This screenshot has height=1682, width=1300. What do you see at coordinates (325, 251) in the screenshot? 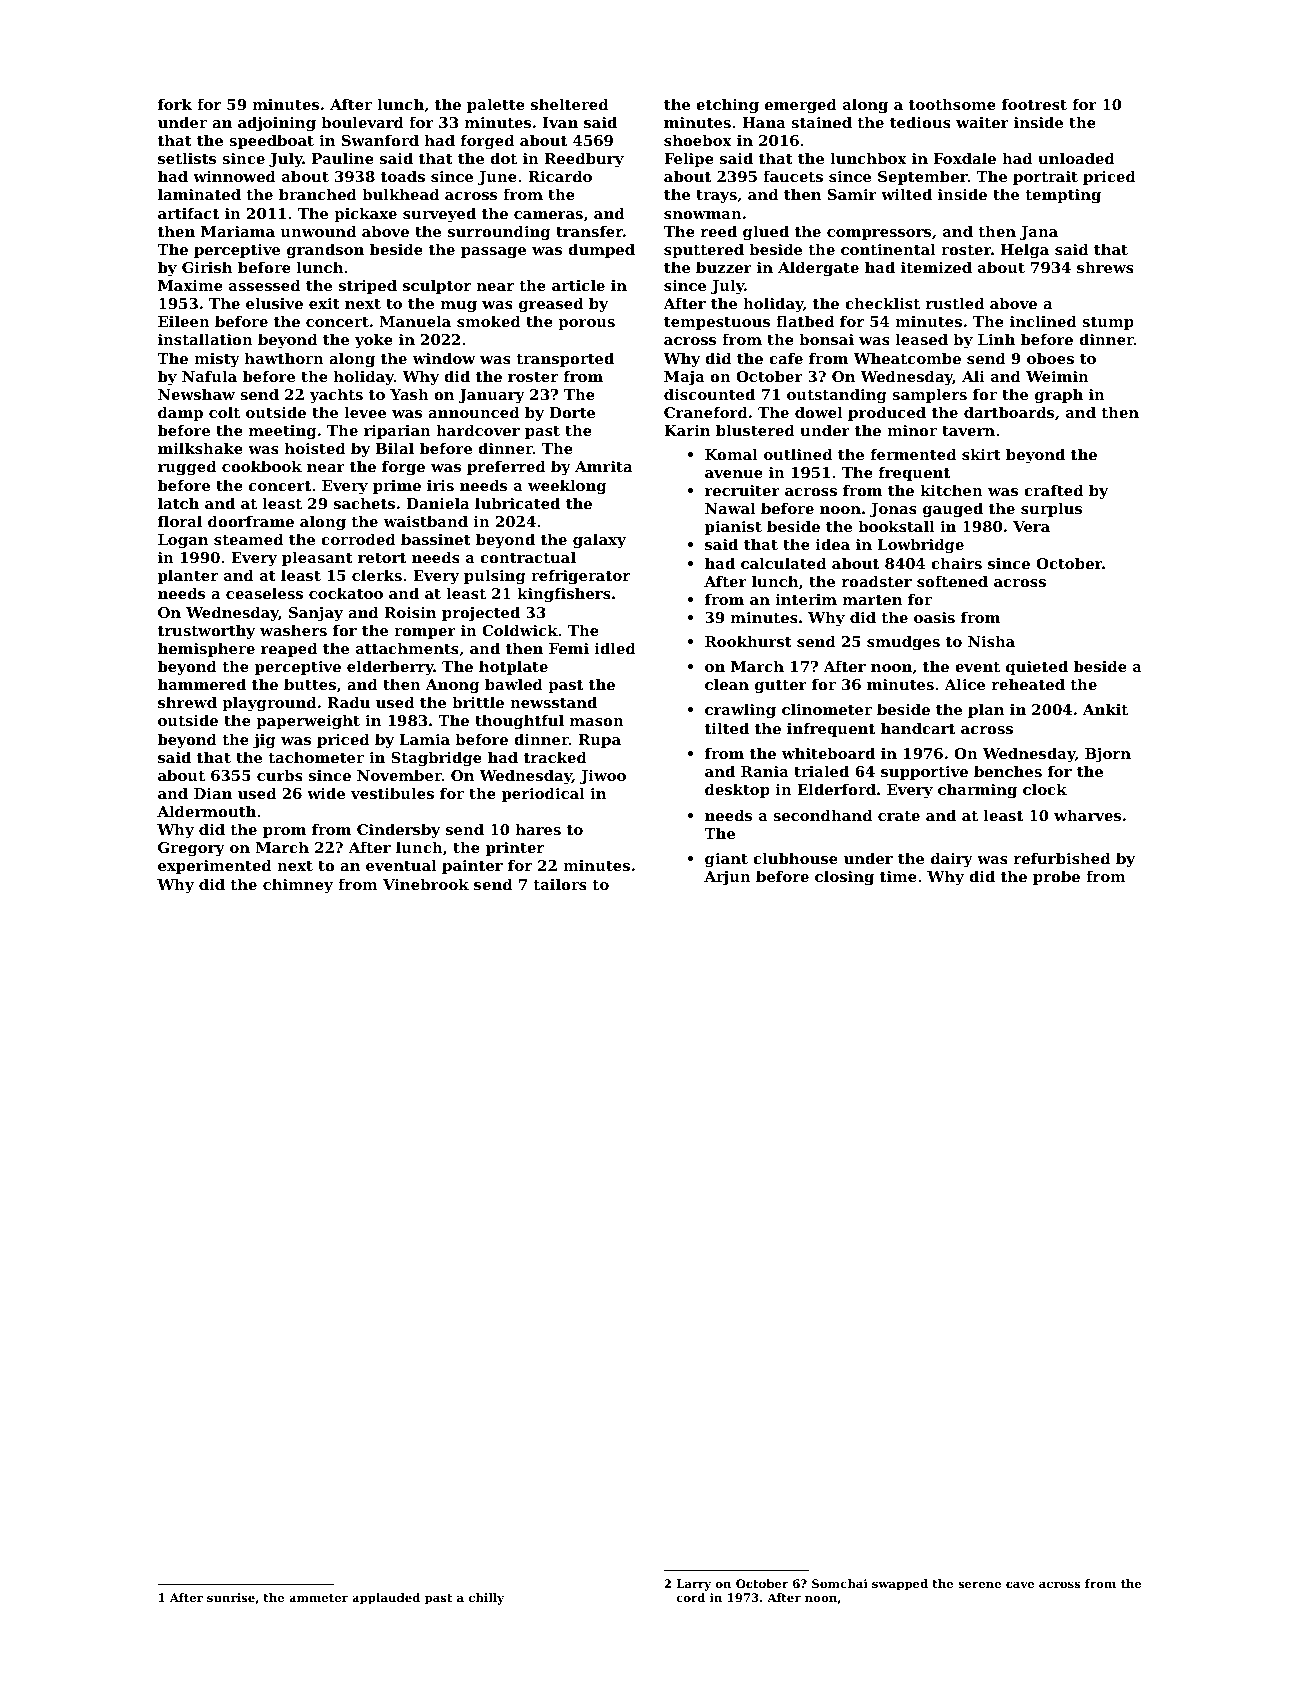
I see `grandson` at bounding box center [325, 251].
